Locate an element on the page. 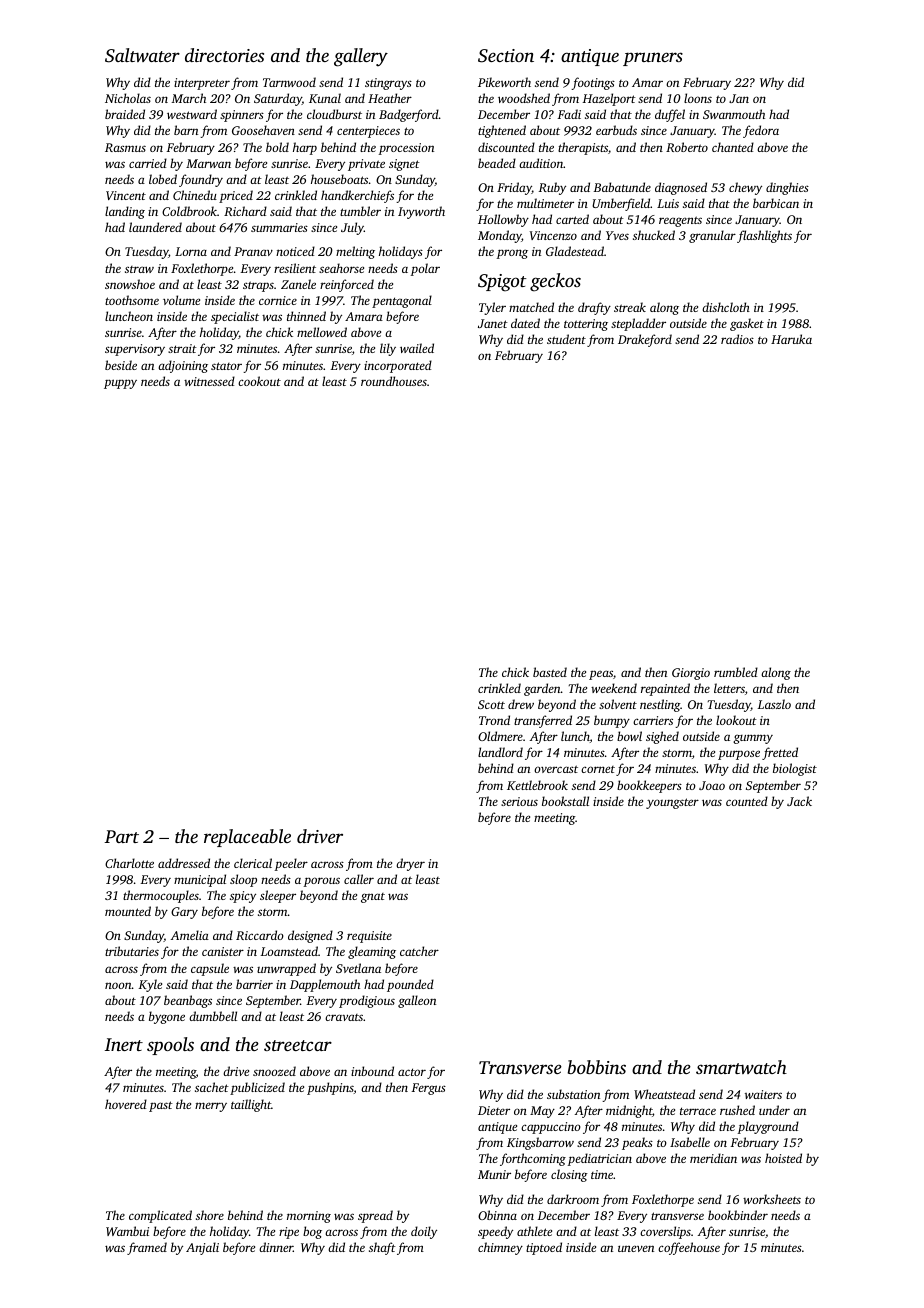 Image resolution: width=924 pixels, height=1308 pixels. bookstall is located at coordinates (565, 801).
